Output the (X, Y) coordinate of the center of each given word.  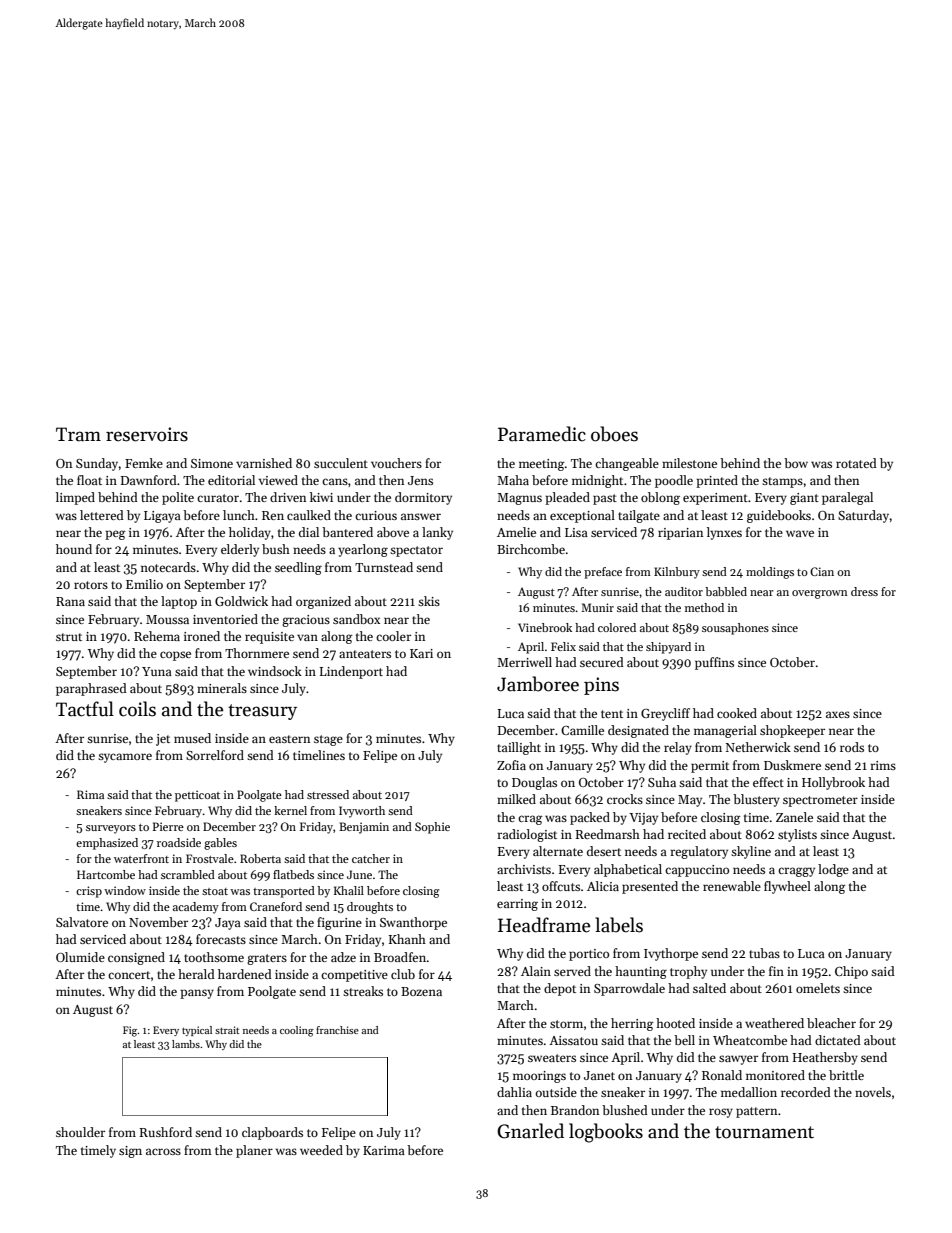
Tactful (85, 709)
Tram (78, 434)
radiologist (527, 835)
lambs (186, 1044)
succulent (341, 463)
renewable (732, 886)
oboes (614, 434)
